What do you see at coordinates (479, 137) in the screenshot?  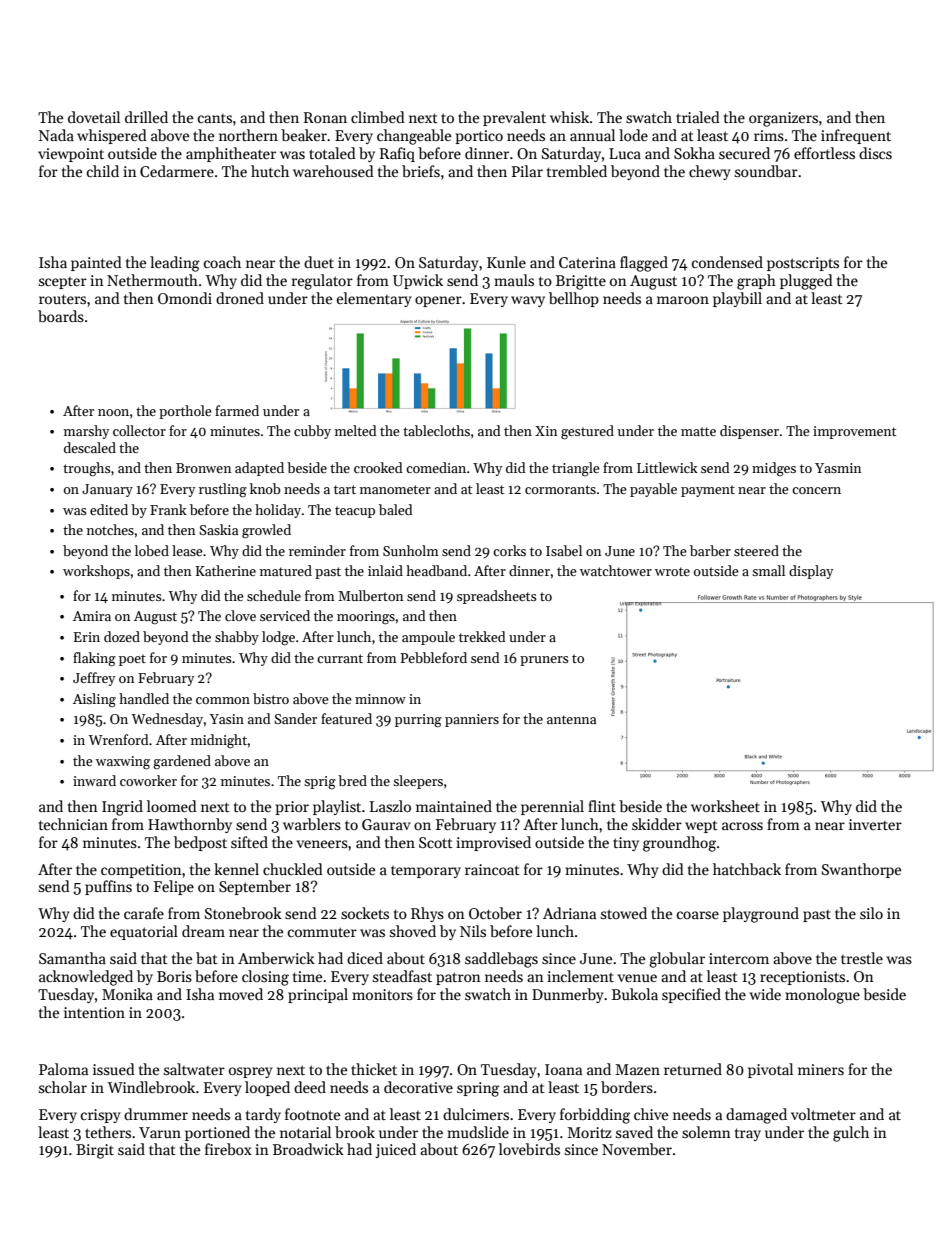 I see `portico` at bounding box center [479, 137].
